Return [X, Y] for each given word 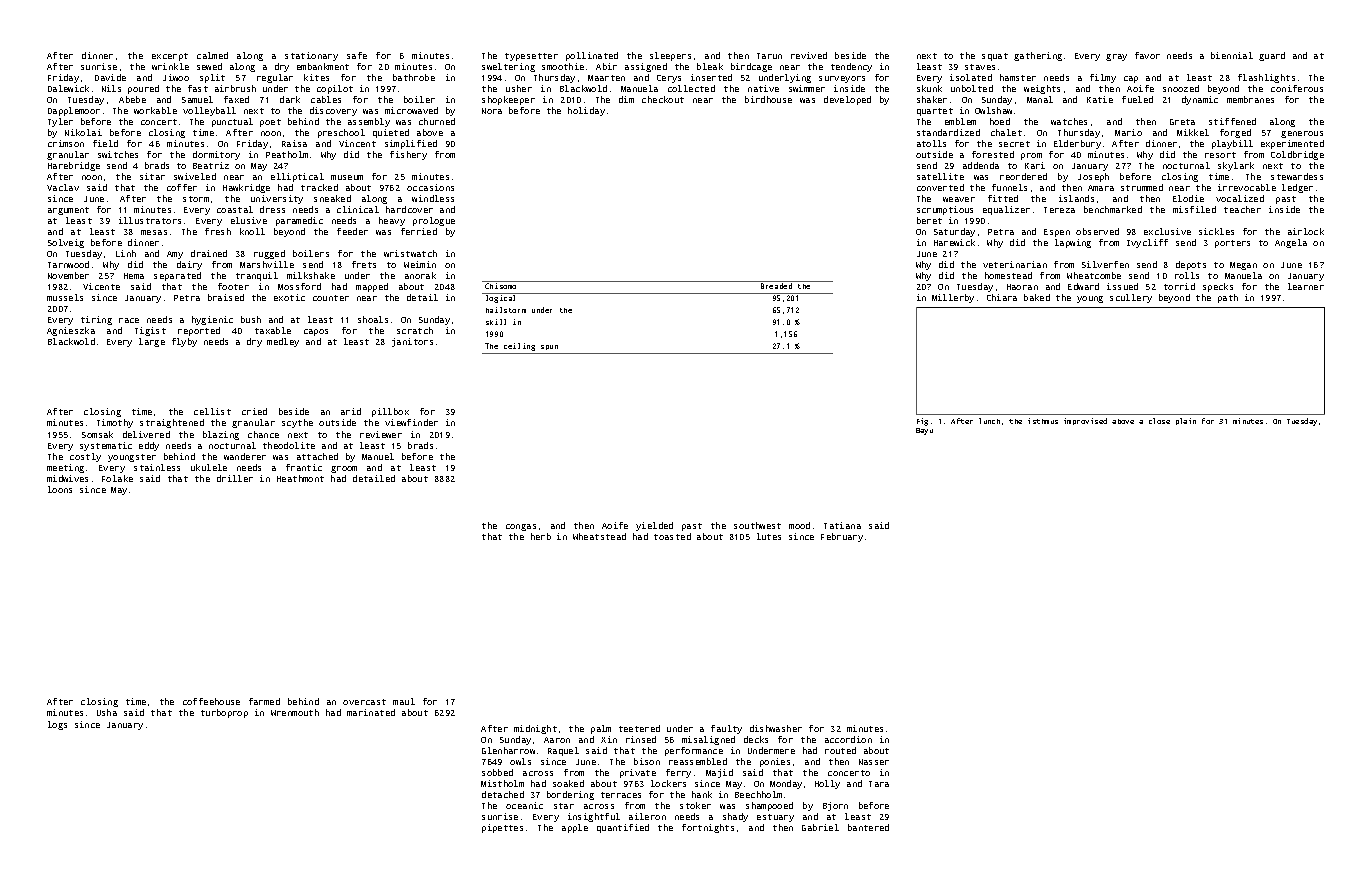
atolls [931, 143]
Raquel [563, 751]
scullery [1131, 298]
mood [799, 525]
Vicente [101, 286]
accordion [848, 739]
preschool [341, 133]
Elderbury [1077, 144]
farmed [264, 701]
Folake [117, 478]
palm [601, 729]
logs [57, 725]
